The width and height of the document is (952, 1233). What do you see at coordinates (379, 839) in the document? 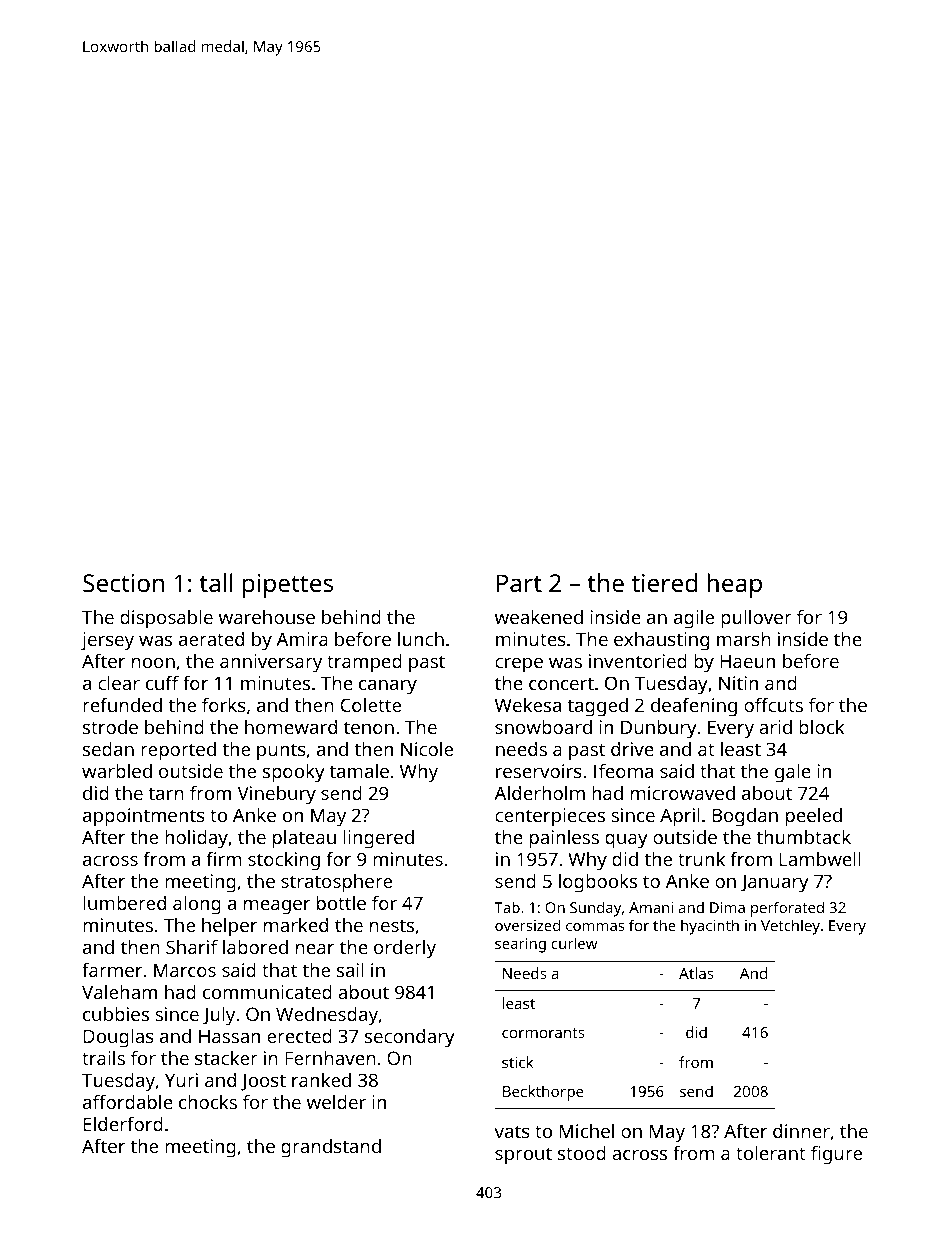
I see `lingered` at bounding box center [379, 839].
